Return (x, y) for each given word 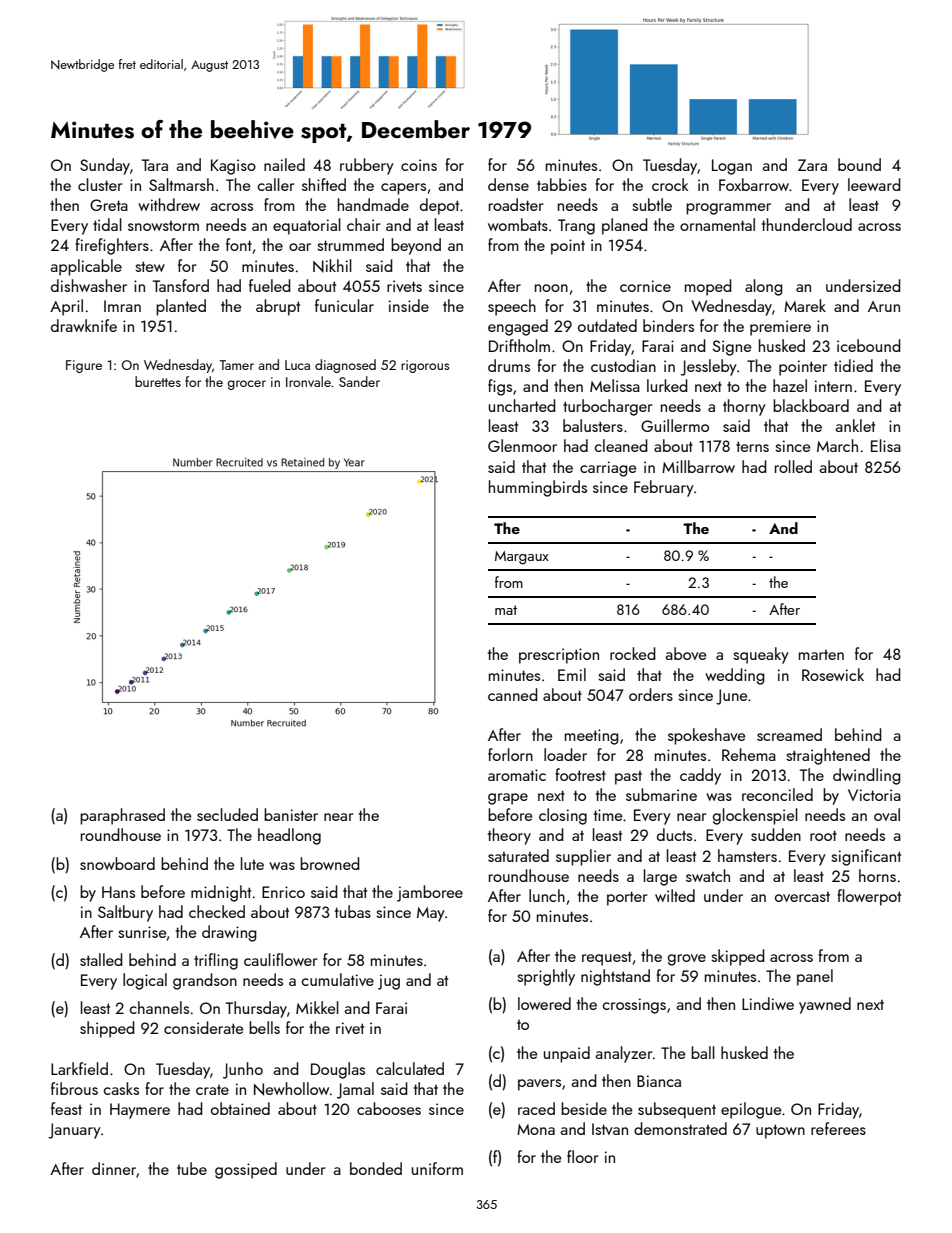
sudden (776, 834)
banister (291, 814)
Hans (118, 892)
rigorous (425, 366)
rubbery (367, 166)
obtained (240, 1108)
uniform (437, 1168)
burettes (158, 381)
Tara (155, 165)
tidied (853, 365)
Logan (732, 167)
